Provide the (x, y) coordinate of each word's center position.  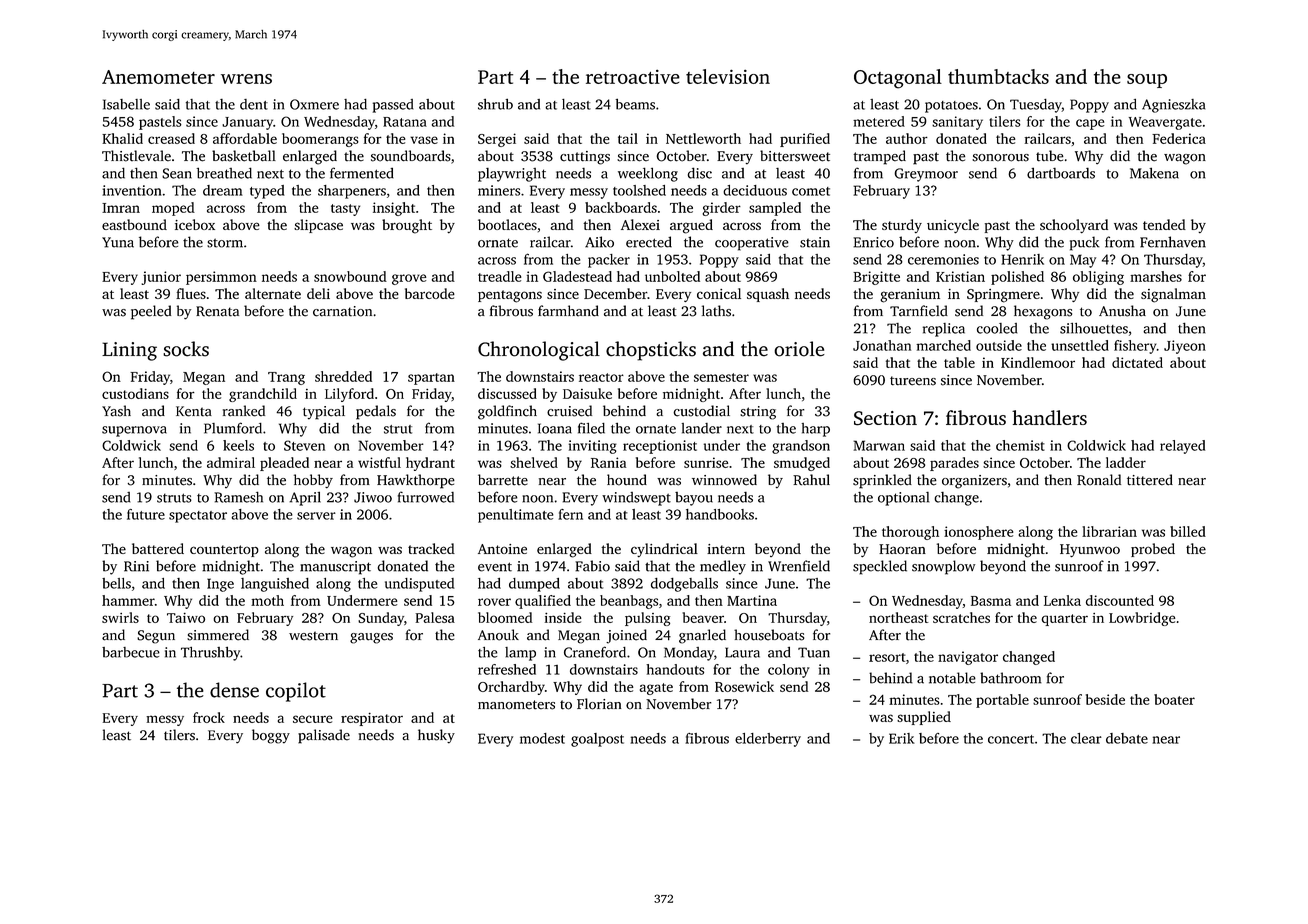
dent (254, 104)
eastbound (134, 224)
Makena (1154, 173)
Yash (116, 411)
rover (494, 602)
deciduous (755, 190)
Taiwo (186, 618)
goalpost (597, 740)
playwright (512, 175)
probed (1153, 550)
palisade (324, 736)
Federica (1179, 138)
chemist (1020, 445)
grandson (801, 447)
